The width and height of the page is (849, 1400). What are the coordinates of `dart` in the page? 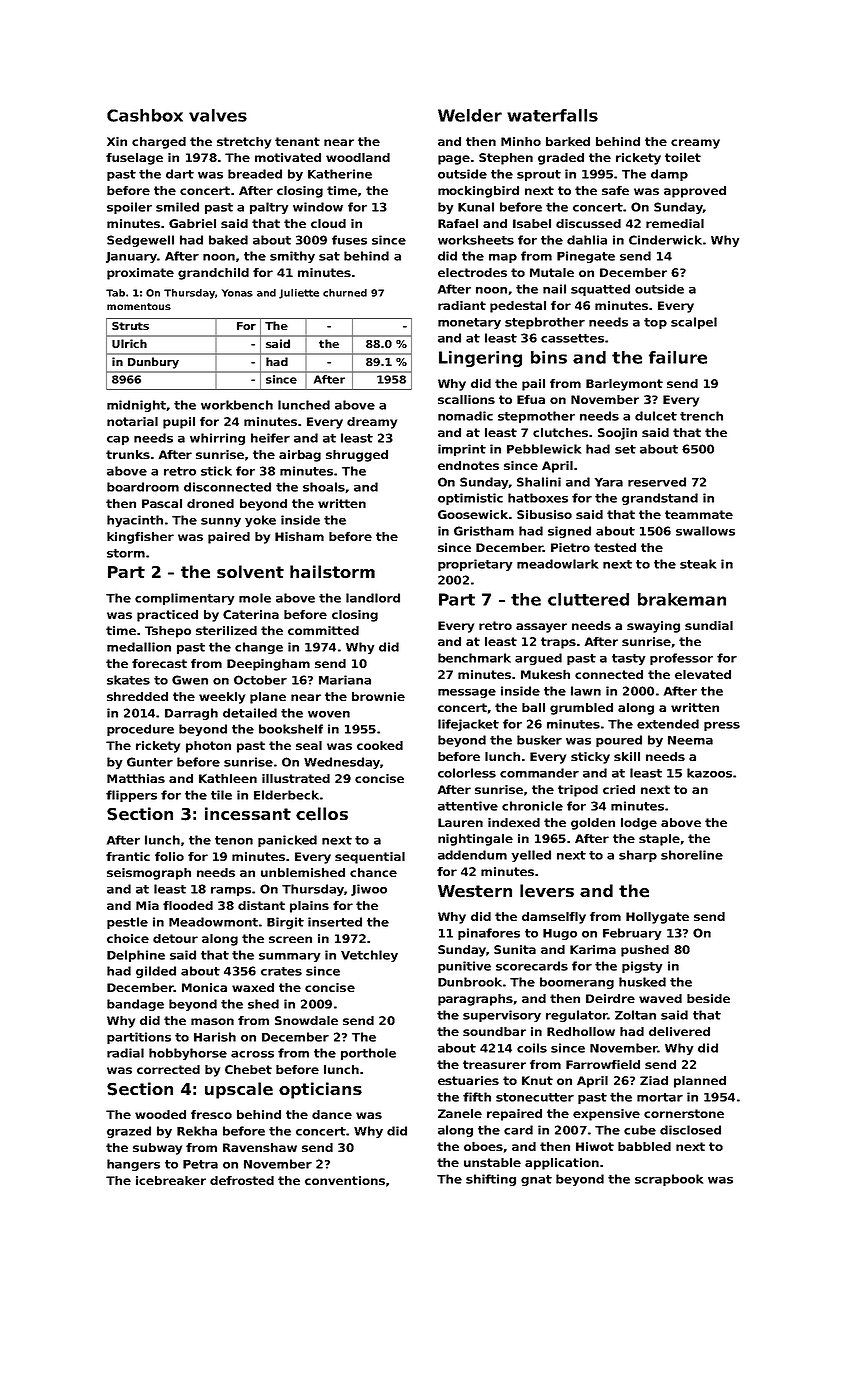 It's located at (180, 174).
